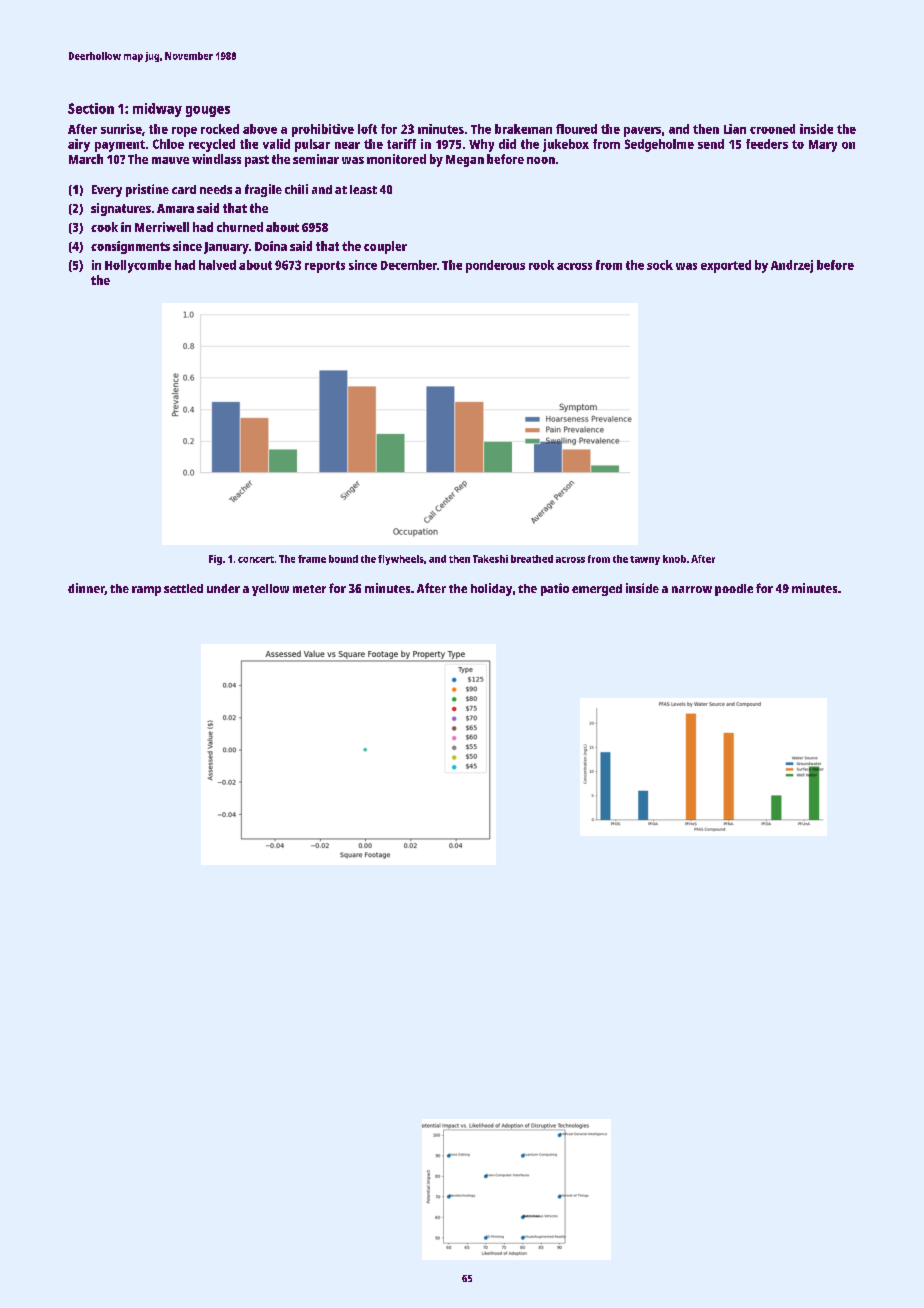 Image resolution: width=924 pixels, height=1308 pixels. I want to click on knob, so click(674, 559).
